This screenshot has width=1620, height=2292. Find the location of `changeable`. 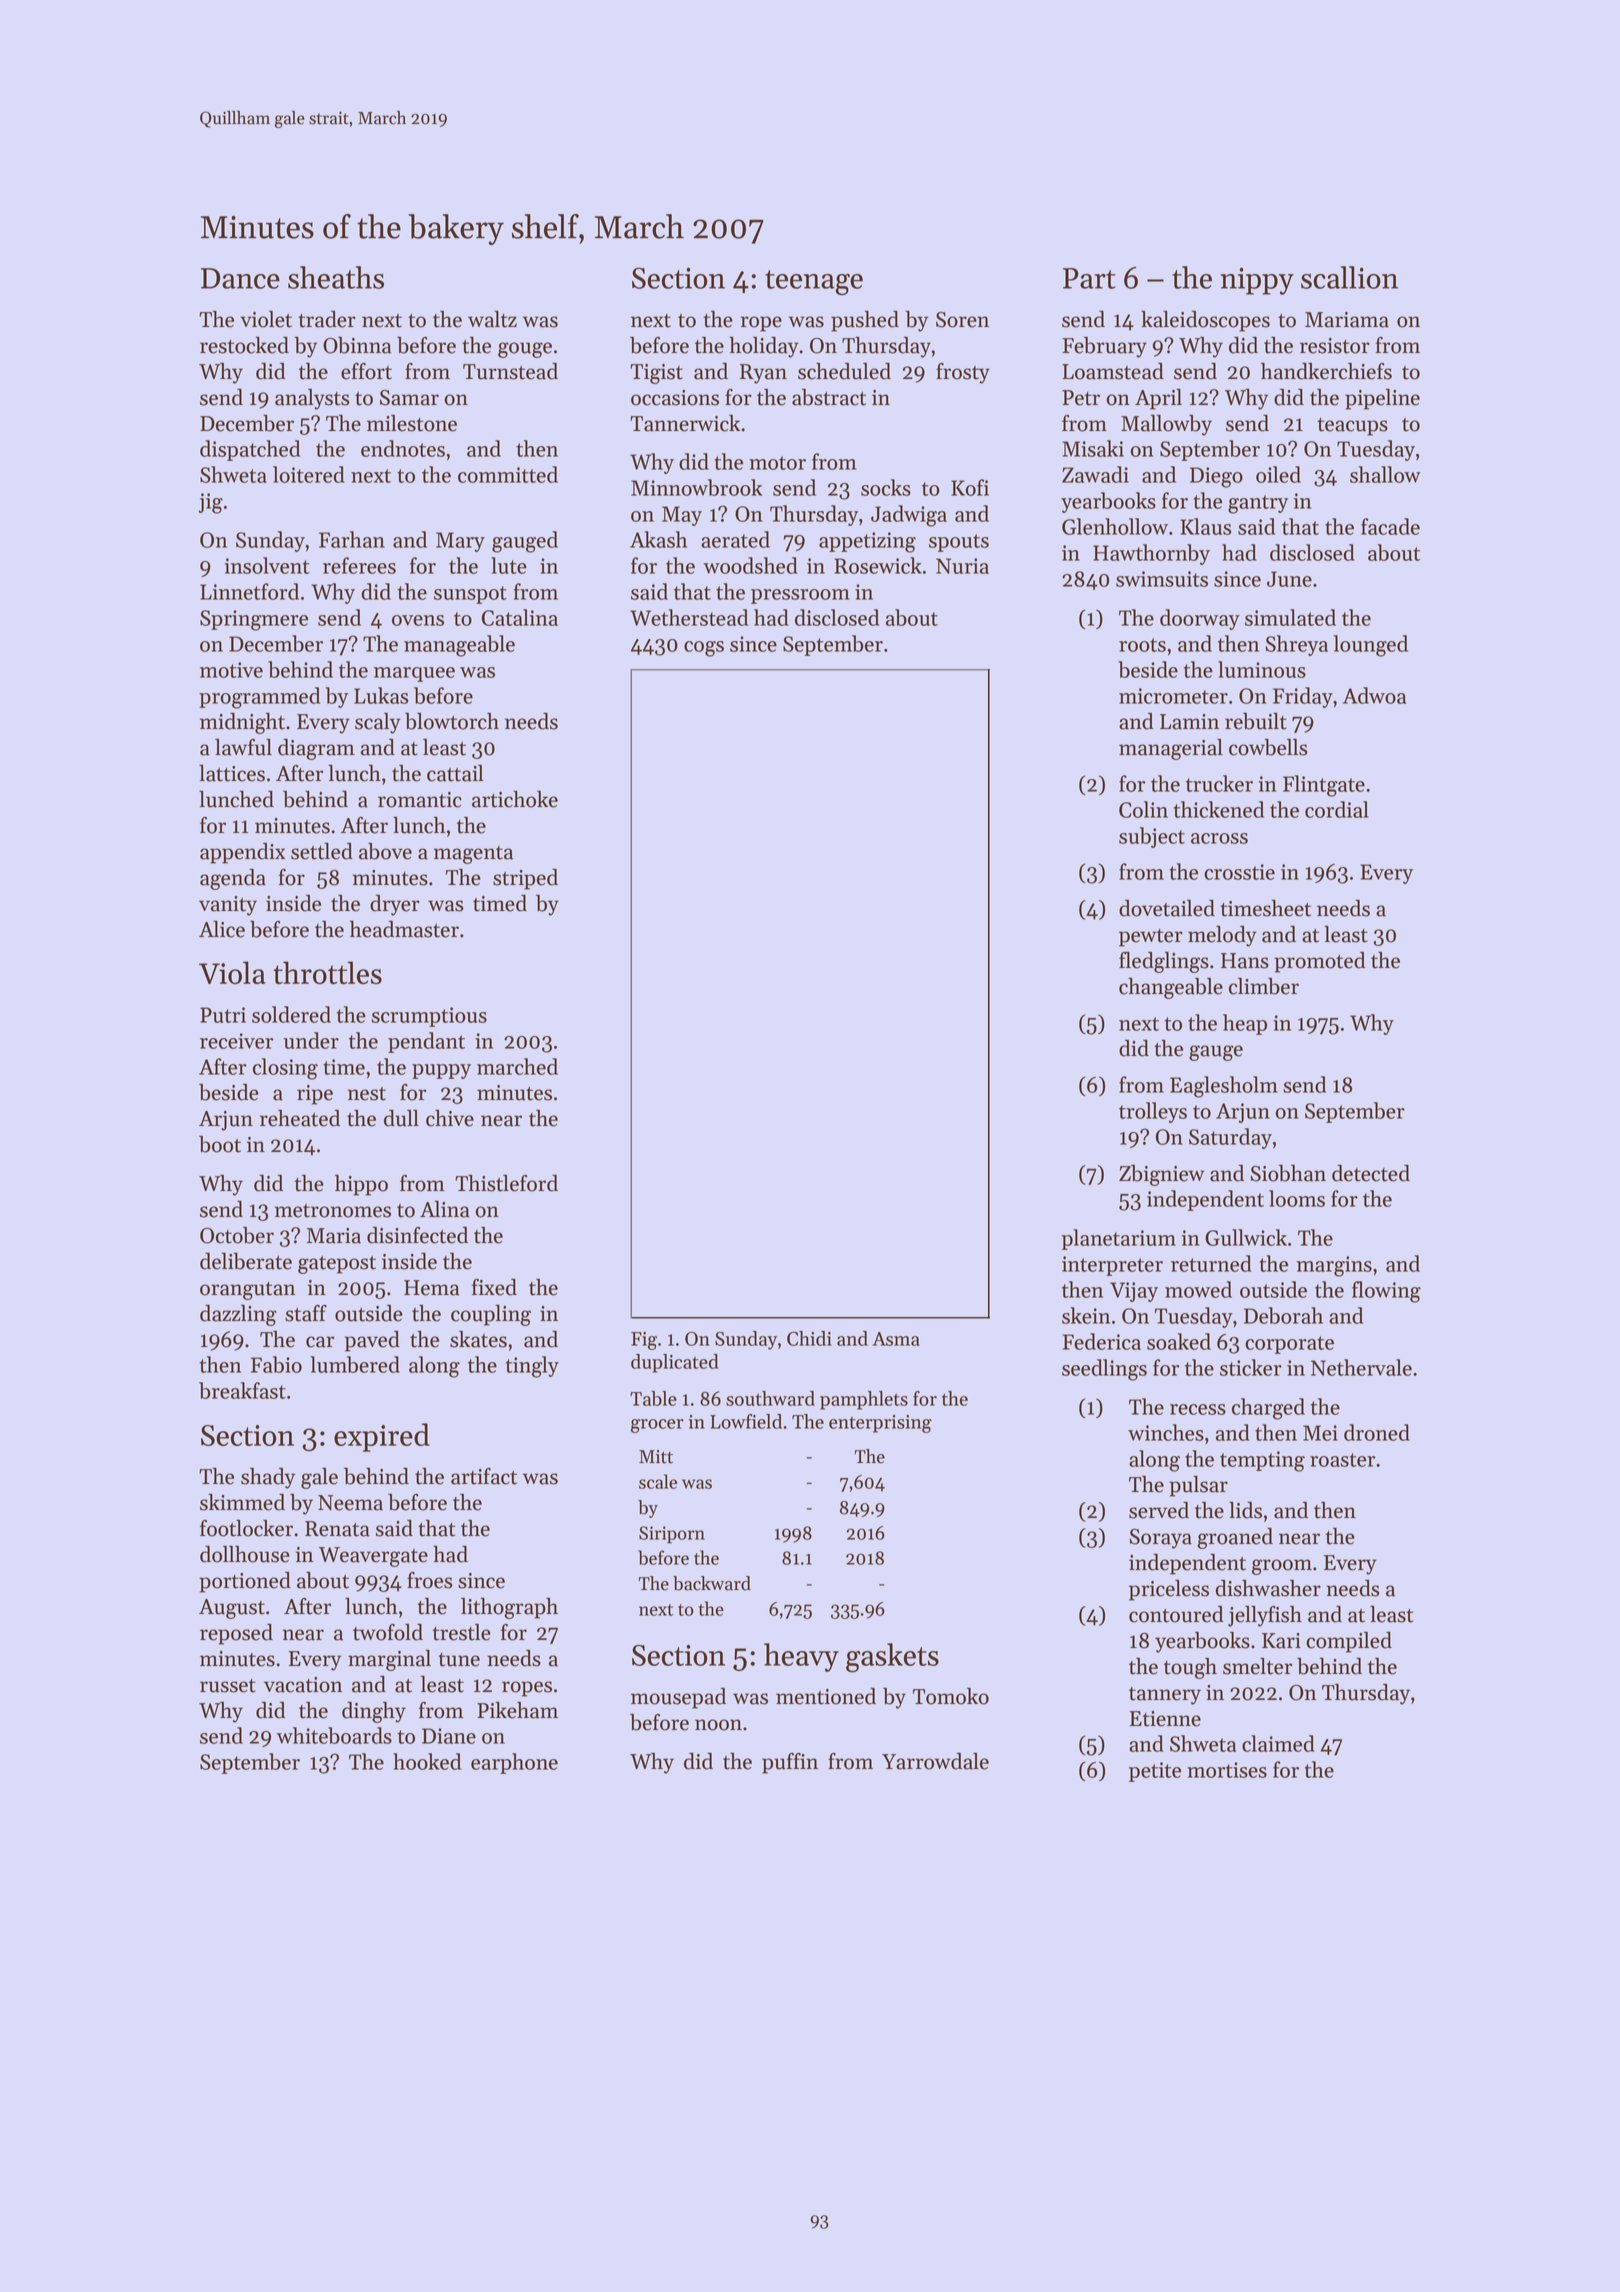

changeable is located at coordinates (1171, 988).
